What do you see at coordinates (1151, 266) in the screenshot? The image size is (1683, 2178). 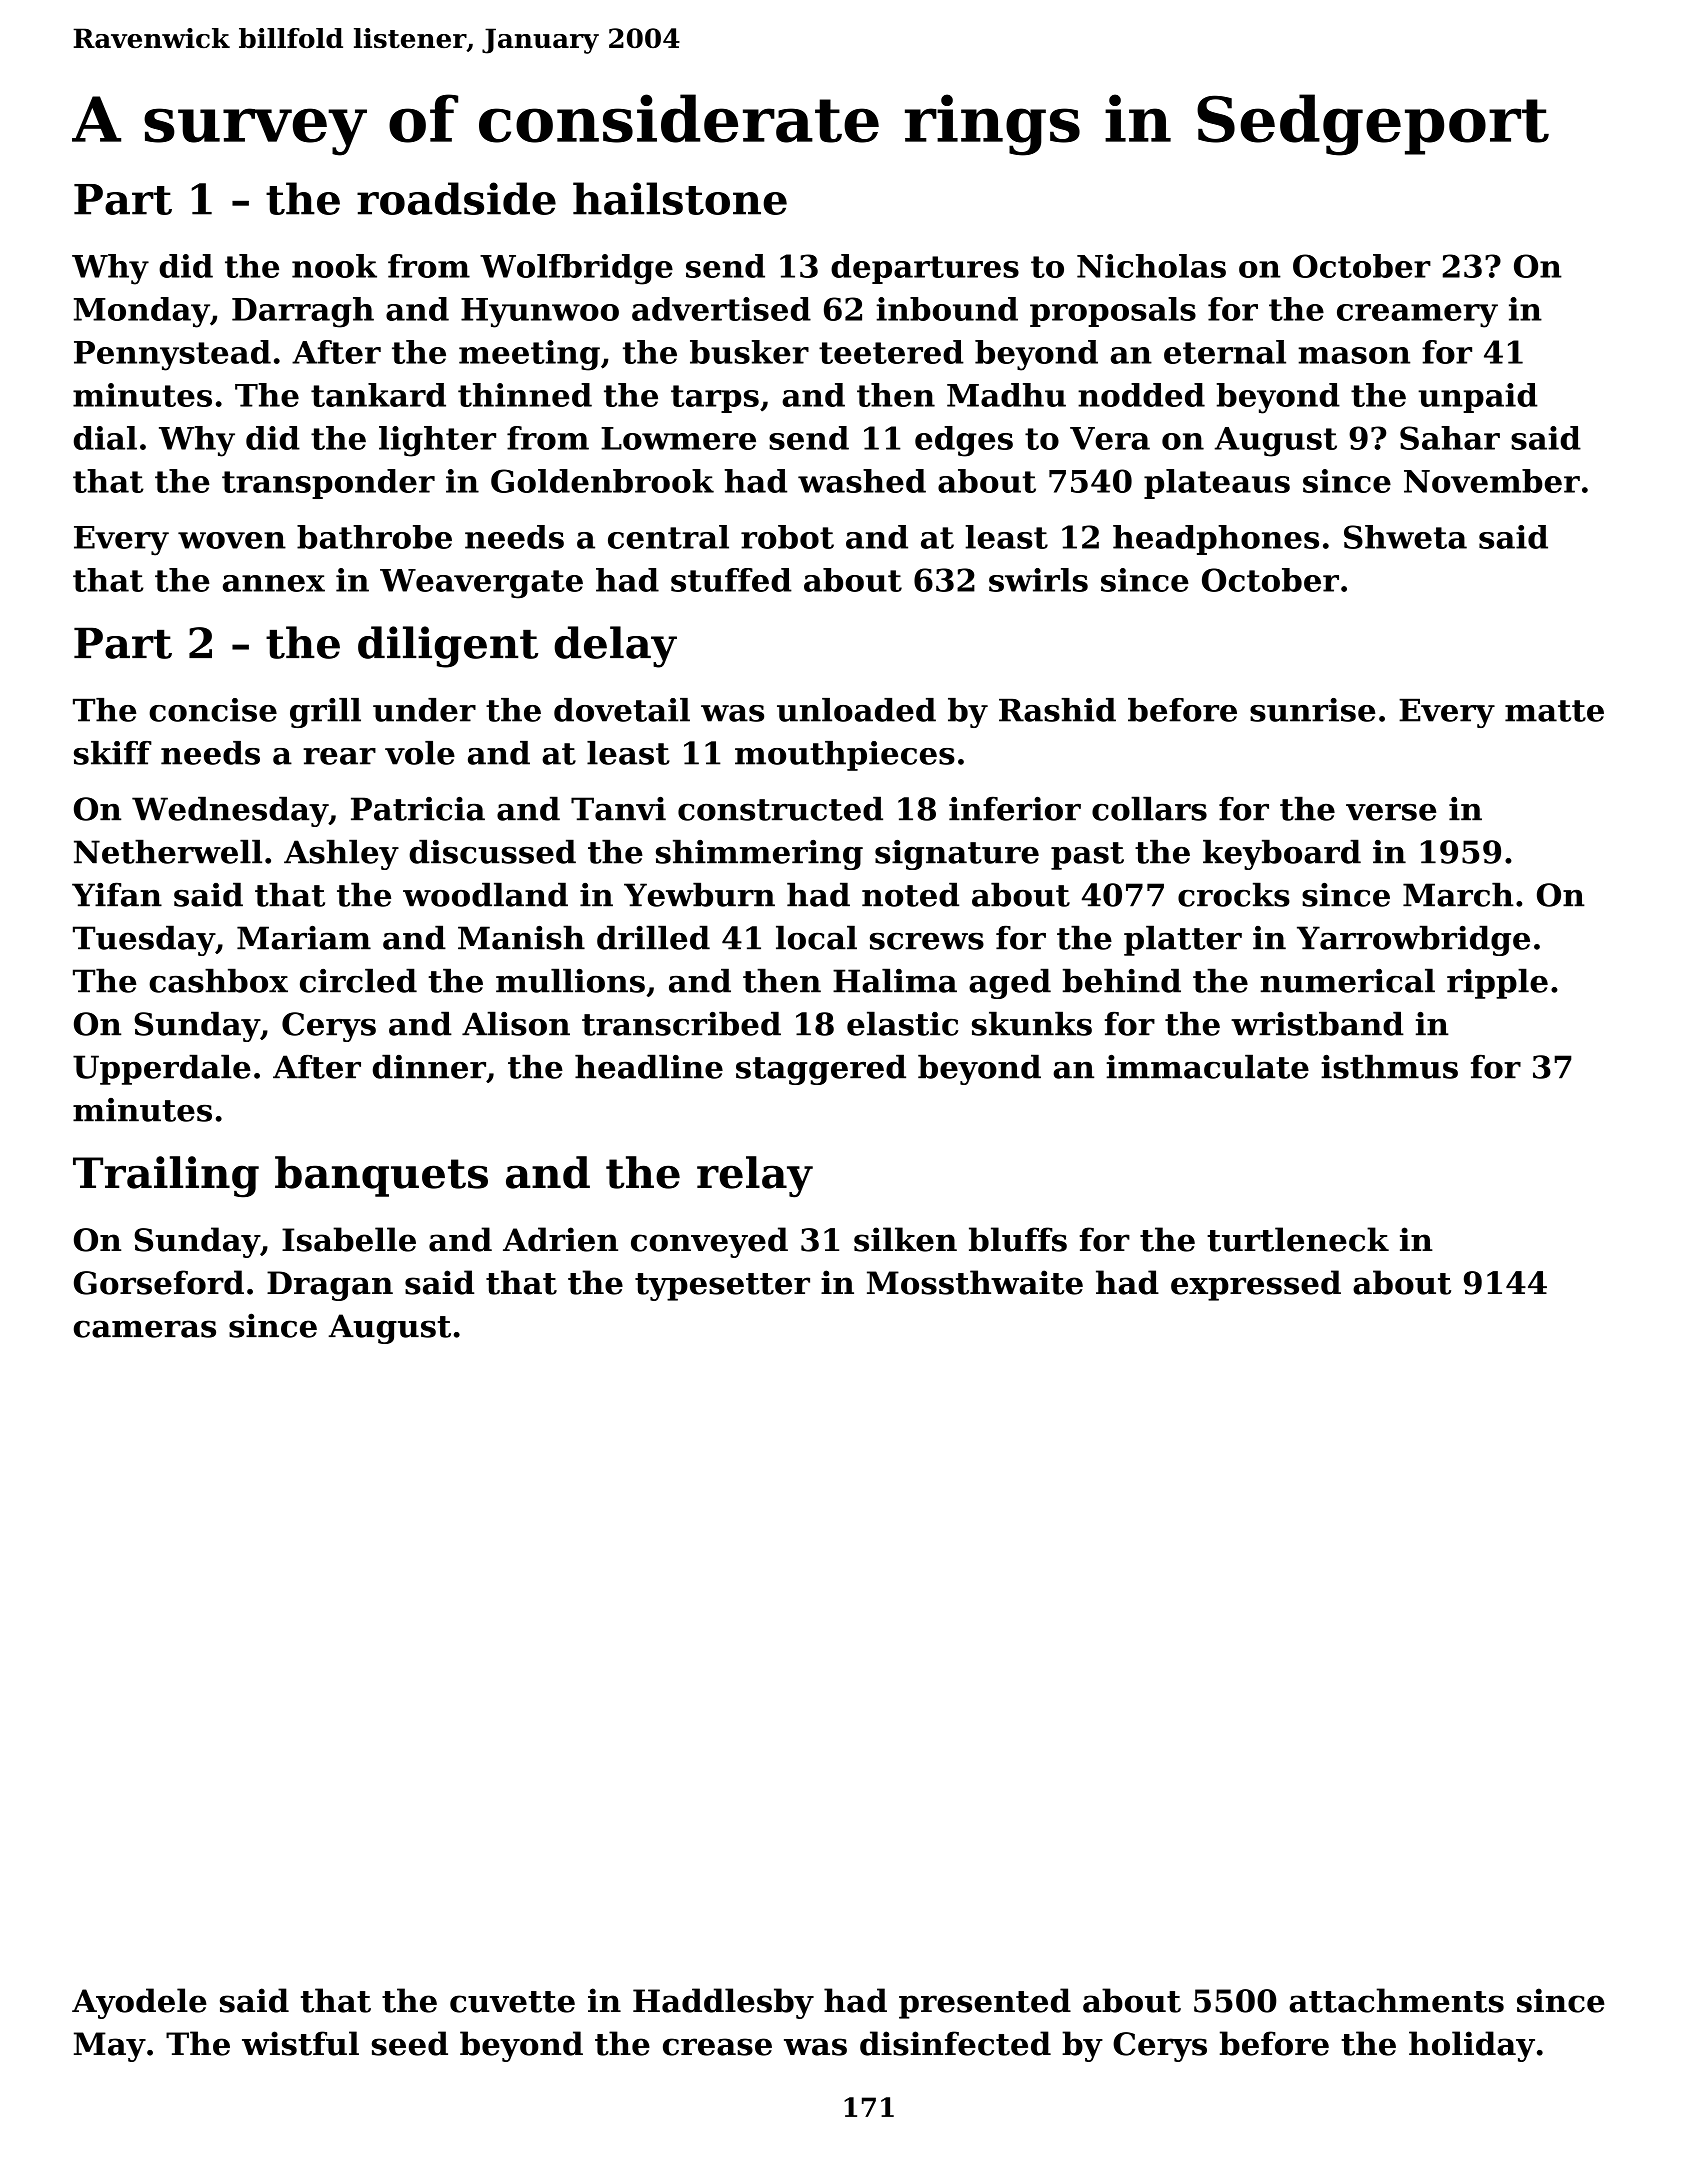 I see `Nicholas` at bounding box center [1151, 266].
